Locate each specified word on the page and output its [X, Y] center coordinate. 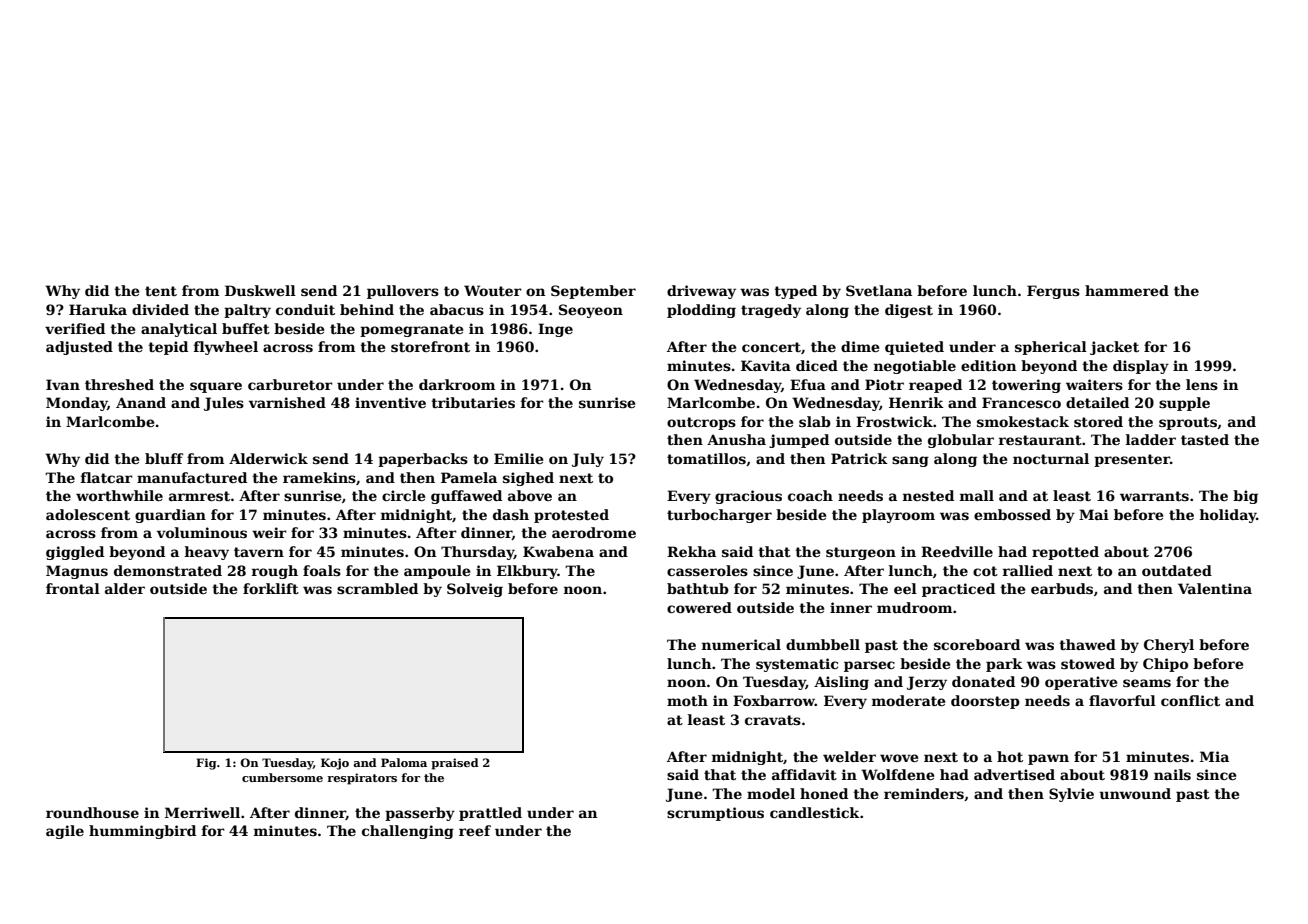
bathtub [698, 588]
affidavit [804, 774]
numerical [741, 644]
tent [161, 291]
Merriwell [202, 812]
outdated [1177, 570]
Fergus [1053, 292]
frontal [73, 588]
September [593, 292]
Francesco [1021, 402]
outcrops [701, 423]
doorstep [985, 702]
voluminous [202, 532]
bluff [164, 458]
